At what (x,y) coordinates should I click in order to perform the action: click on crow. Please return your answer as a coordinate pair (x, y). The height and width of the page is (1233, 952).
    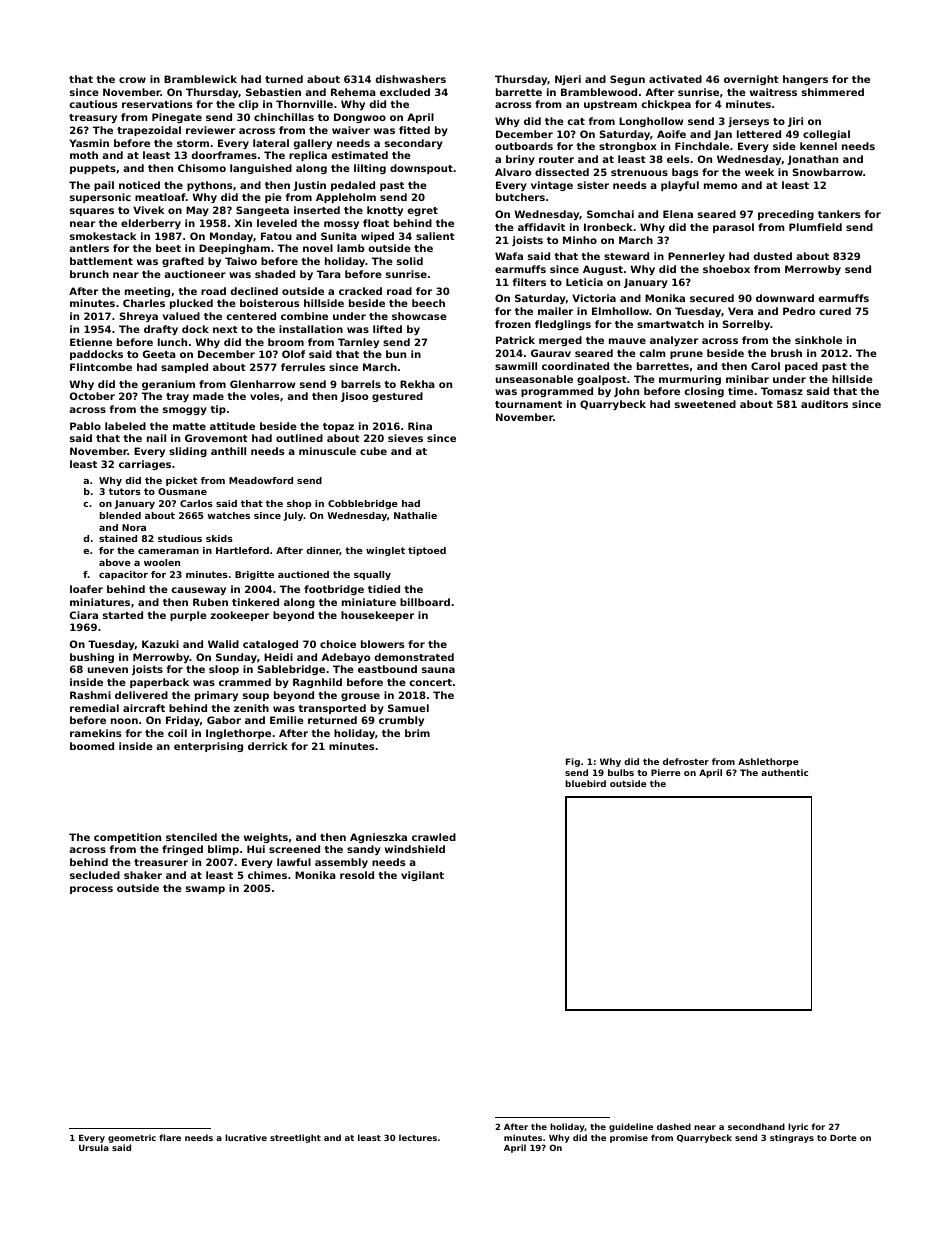
    Looking at the image, I should click on (132, 80).
